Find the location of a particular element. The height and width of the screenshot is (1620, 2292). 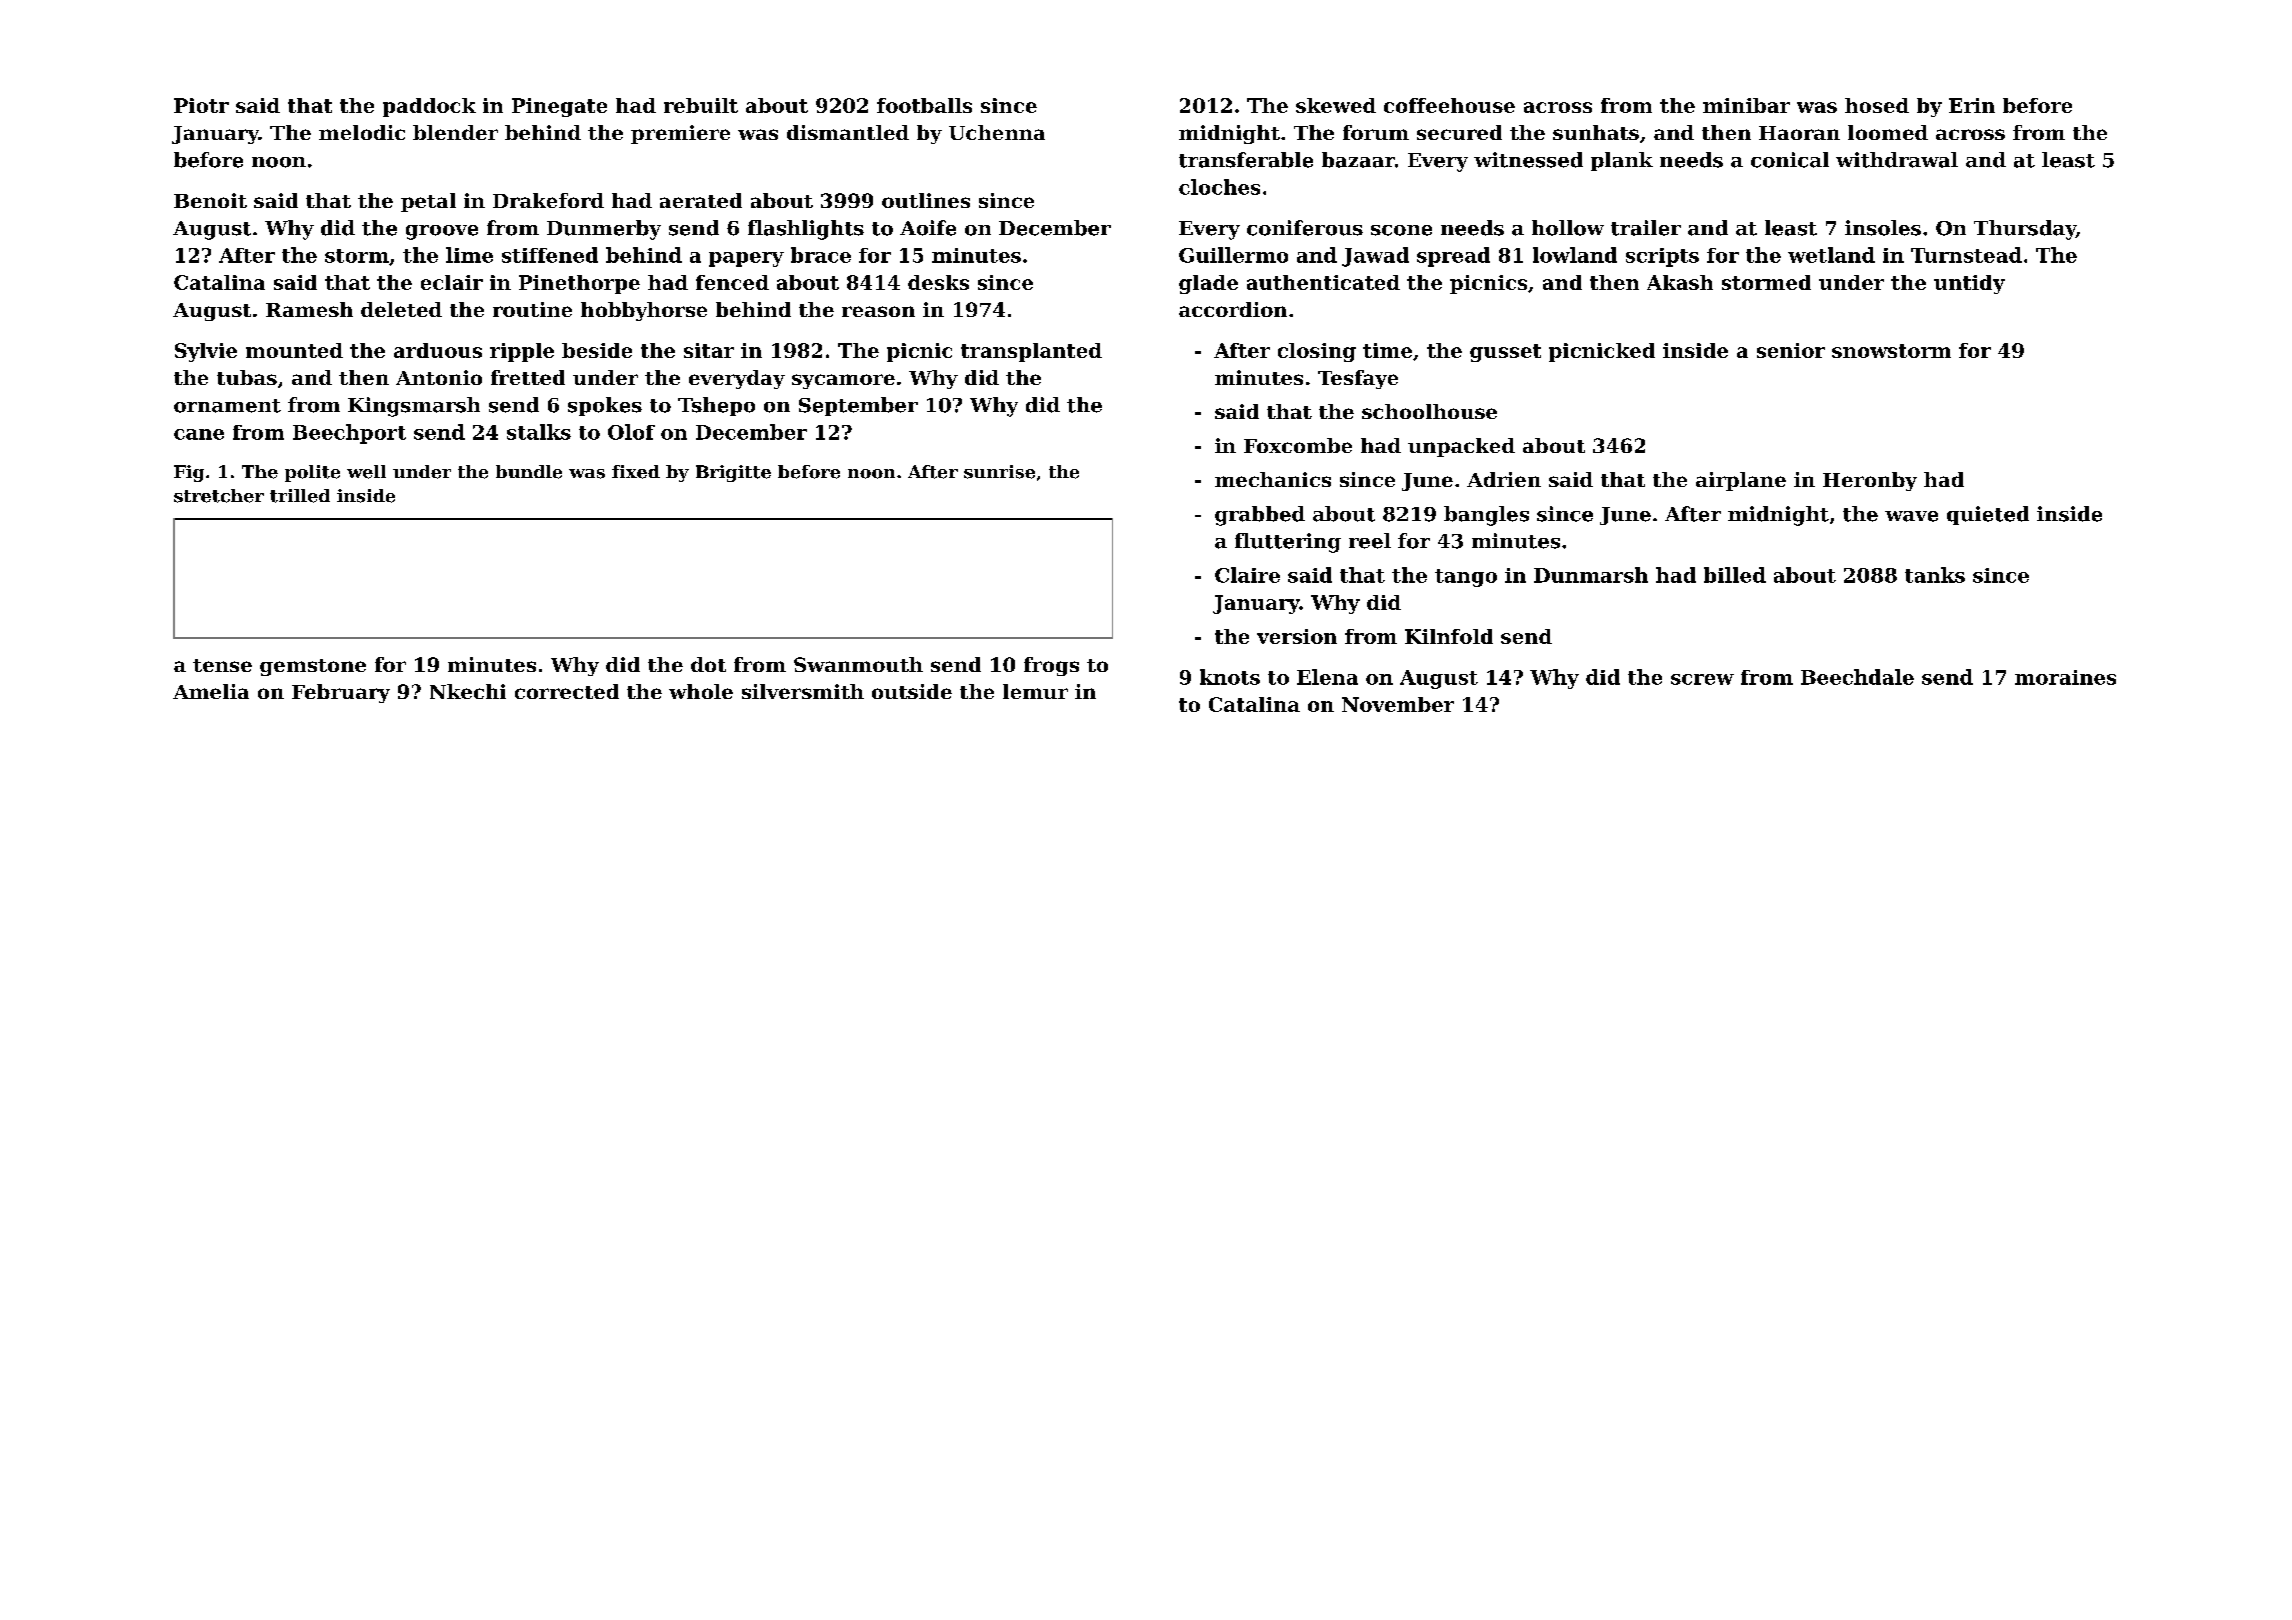

skewed is located at coordinates (1336, 105).
